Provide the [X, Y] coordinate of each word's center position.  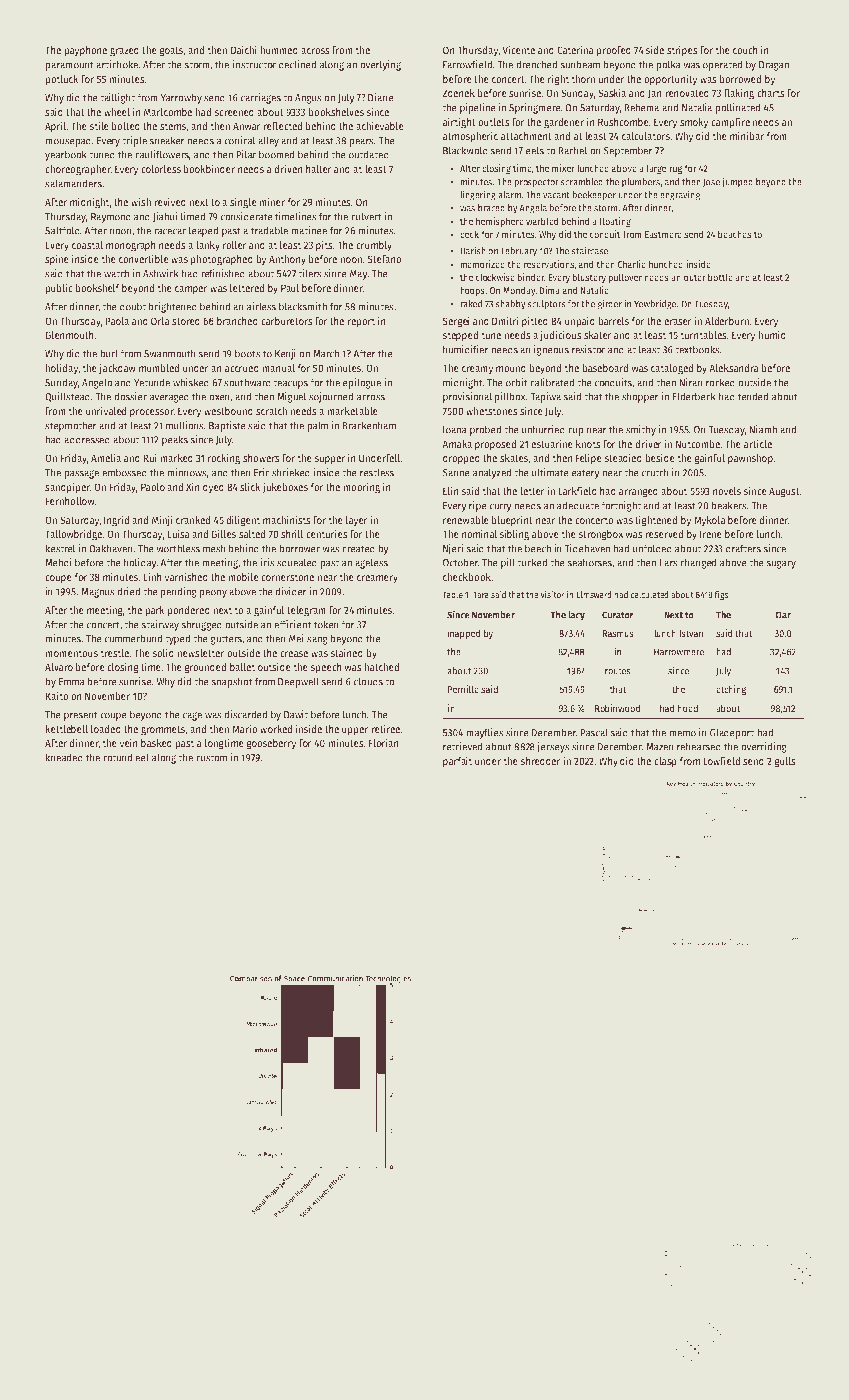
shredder [541, 761]
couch [745, 50]
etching [731, 690]
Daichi [244, 49]
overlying [380, 65]
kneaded [64, 757]
